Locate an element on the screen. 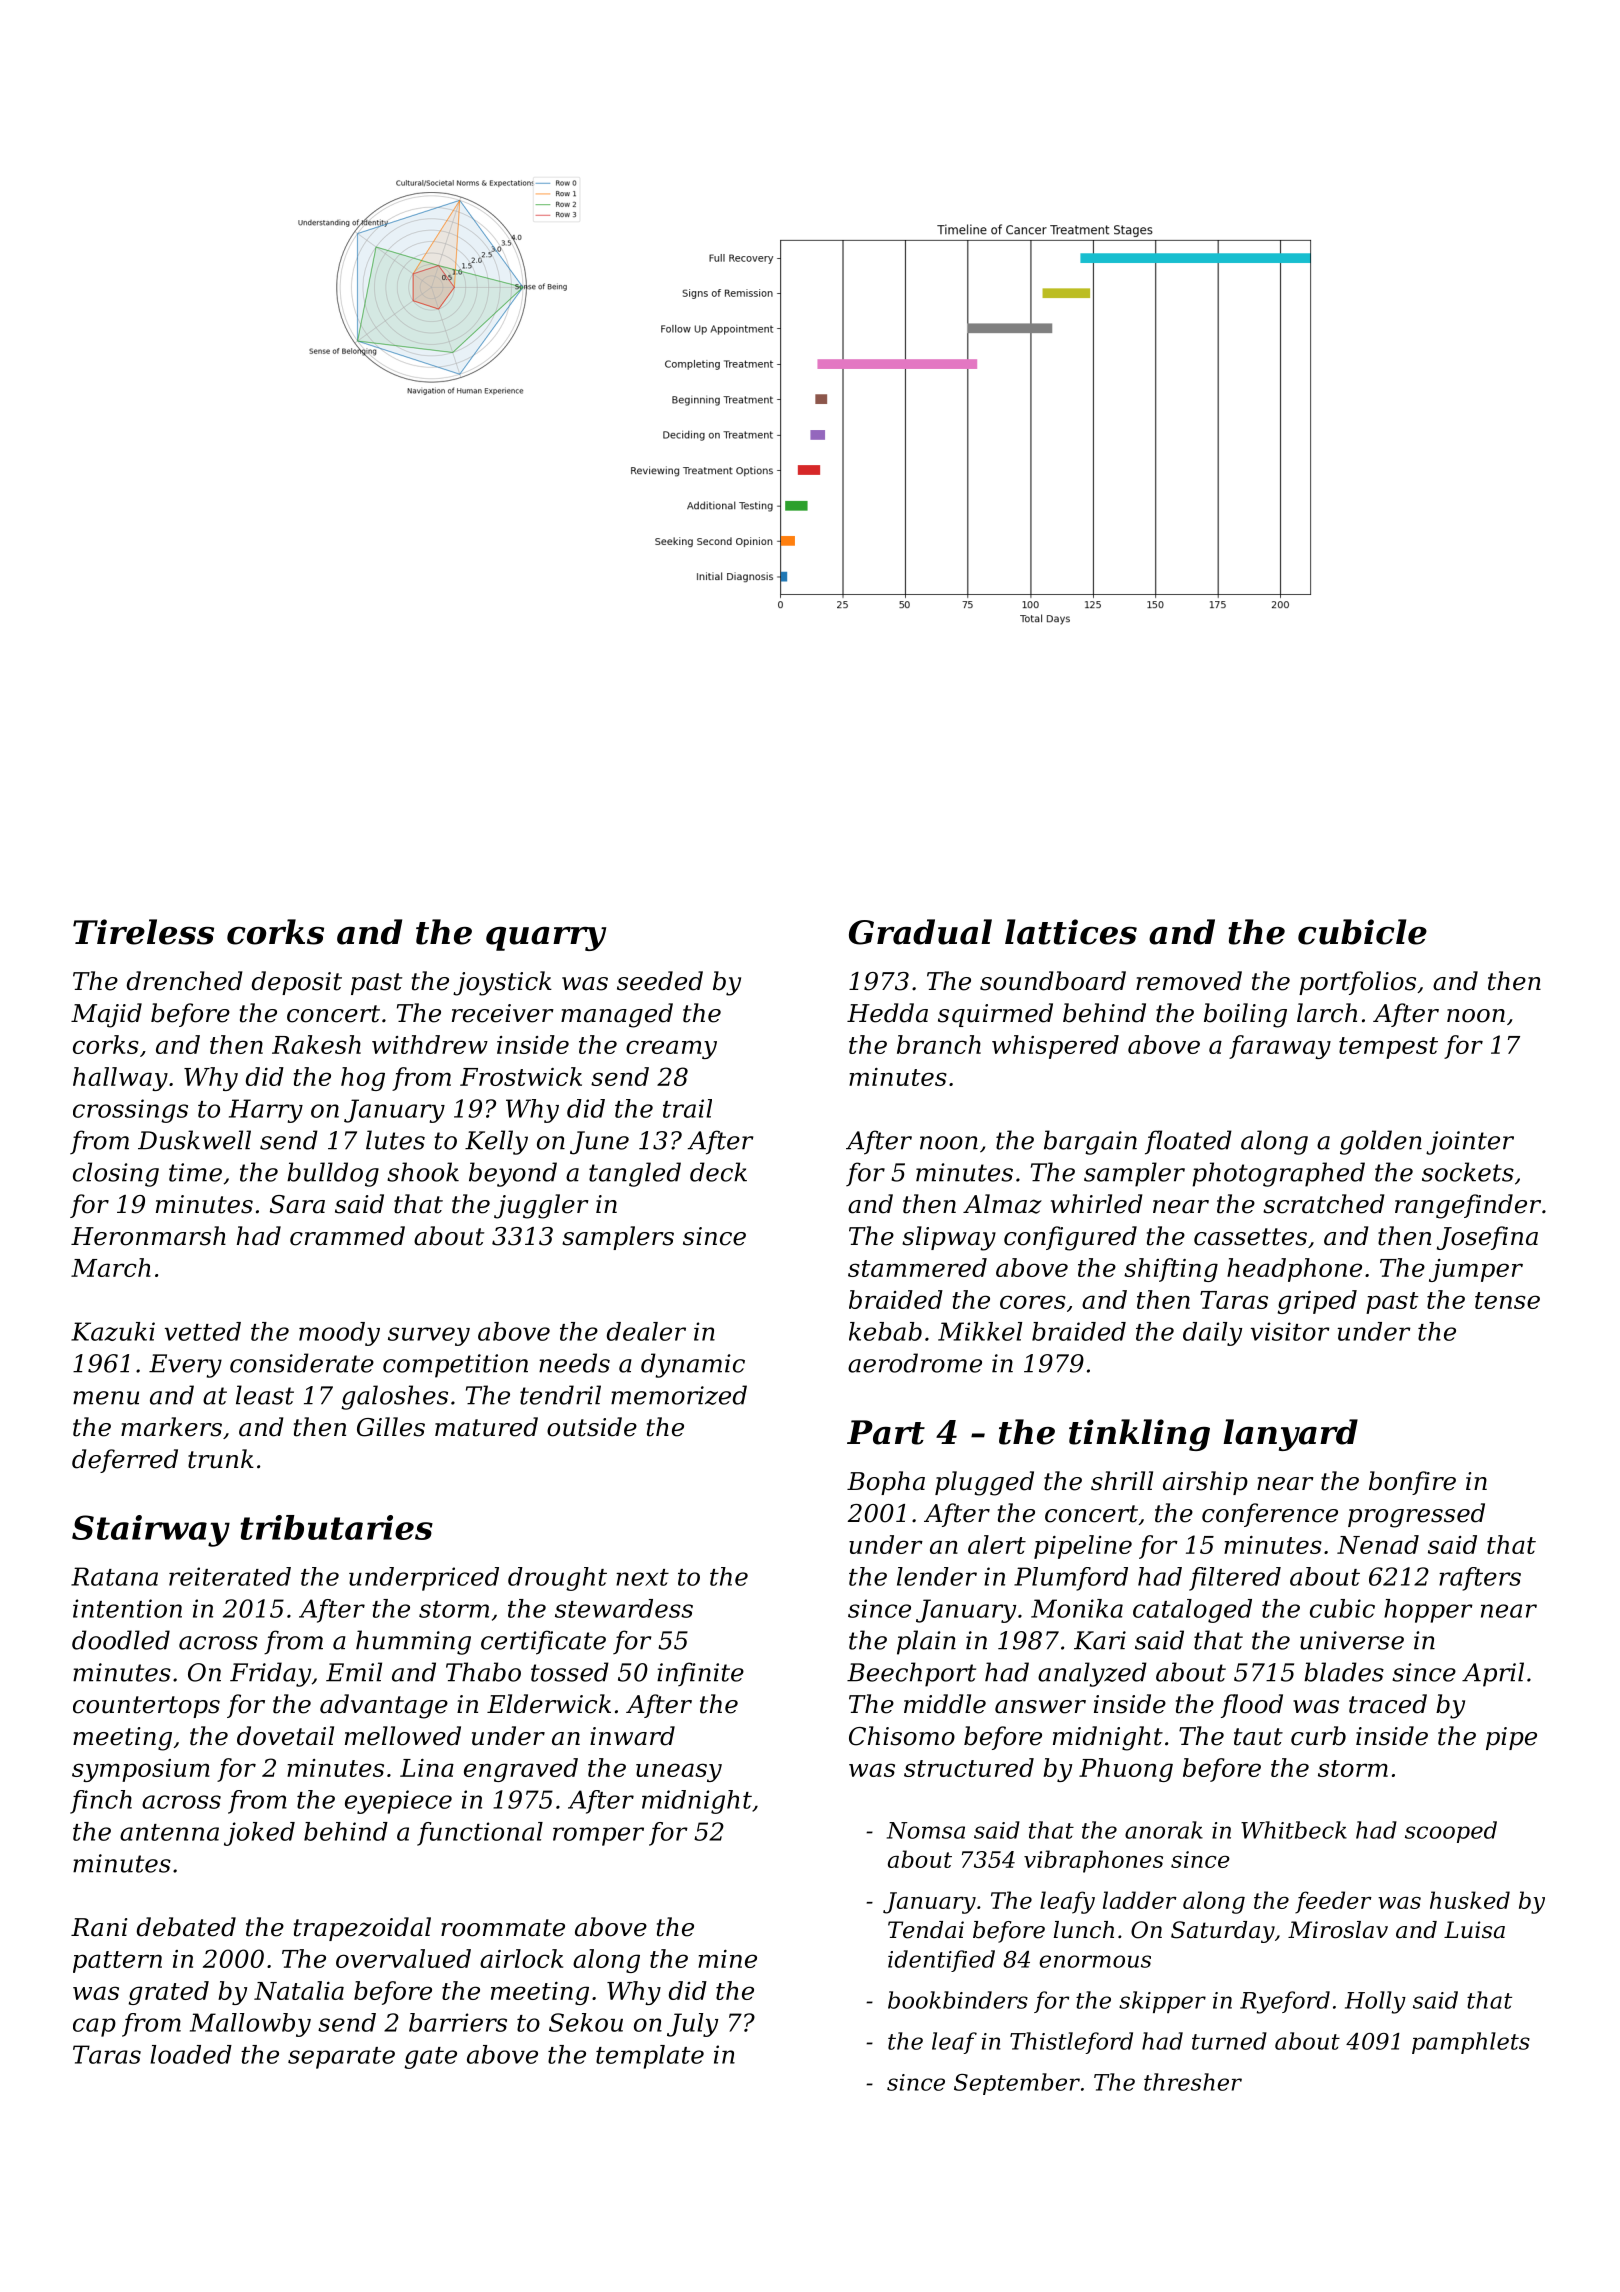  portfolios is located at coordinates (1357, 983).
